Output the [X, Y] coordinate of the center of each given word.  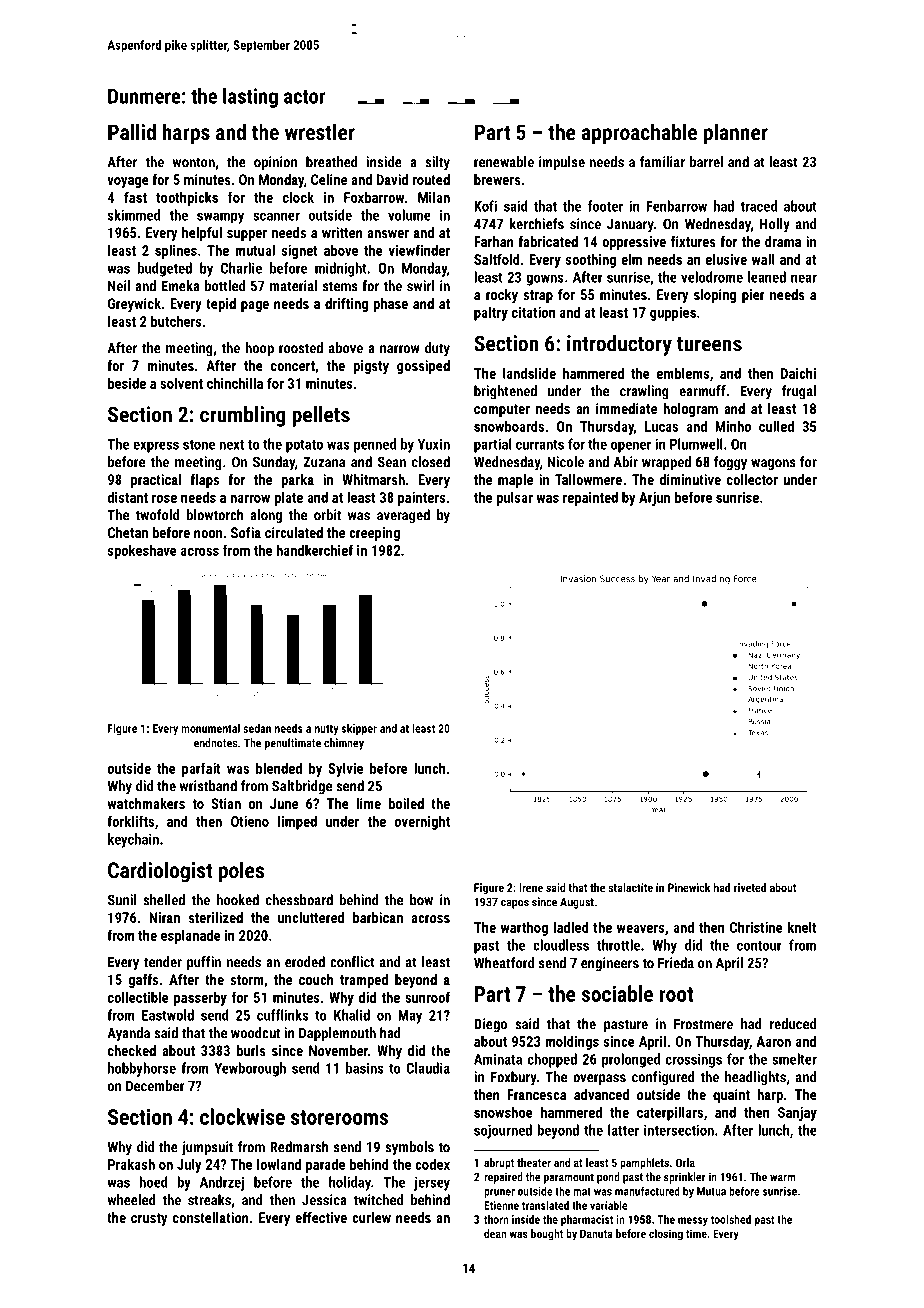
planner [736, 134]
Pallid [132, 131]
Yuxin [434, 444]
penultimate [293, 744]
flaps [204, 481]
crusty [149, 1219]
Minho [733, 426]
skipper [359, 729]
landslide [529, 373]
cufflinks [283, 1015]
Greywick [134, 305]
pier [753, 296]
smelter [794, 1059]
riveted [750, 887]
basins [365, 1068]
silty [437, 163]
